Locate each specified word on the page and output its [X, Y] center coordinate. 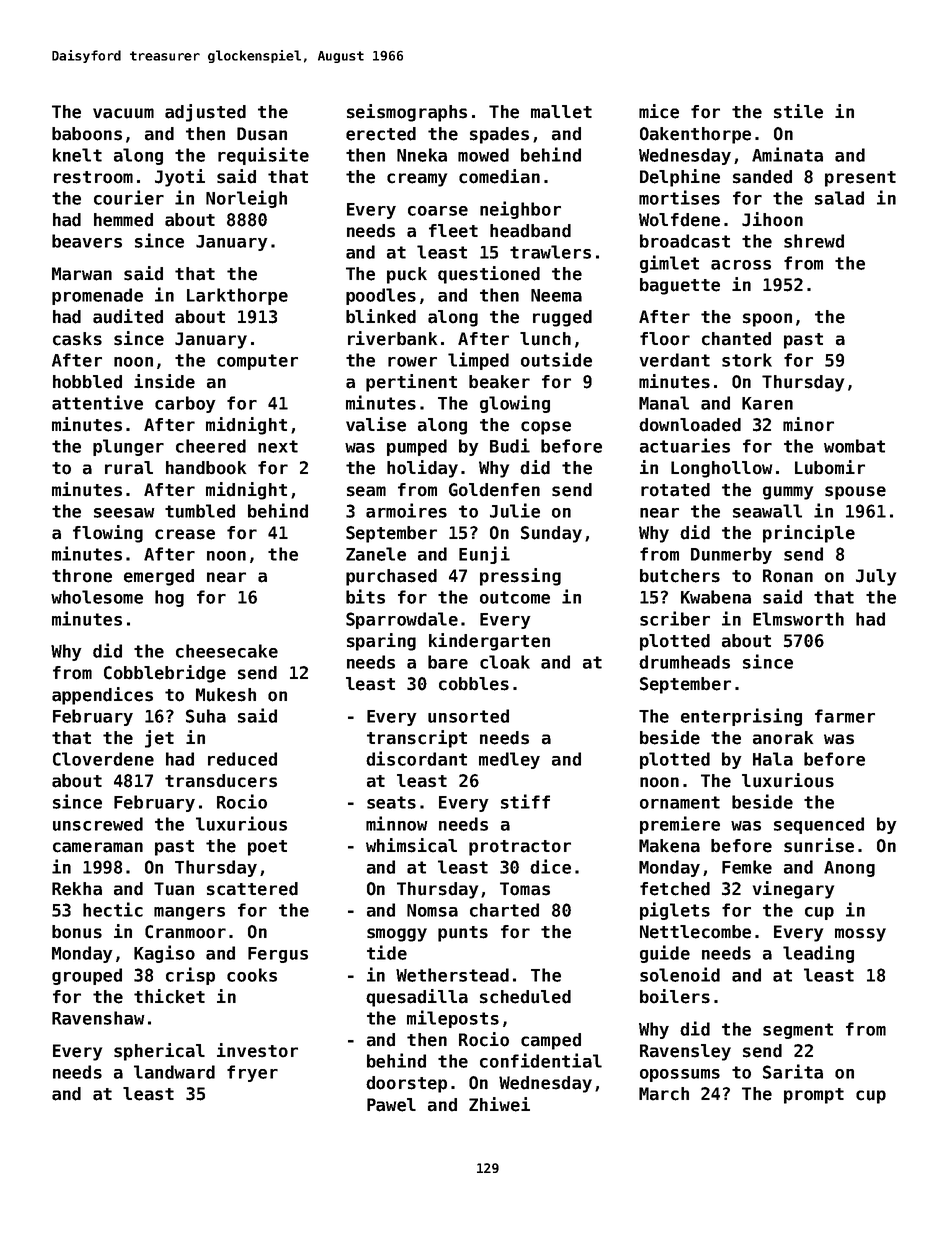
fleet [453, 231]
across [741, 265]
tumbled [200, 511]
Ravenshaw [98, 1018]
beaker [499, 382]
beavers [87, 241]
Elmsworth [798, 619]
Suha [206, 716]
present [860, 179]
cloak [505, 662]
